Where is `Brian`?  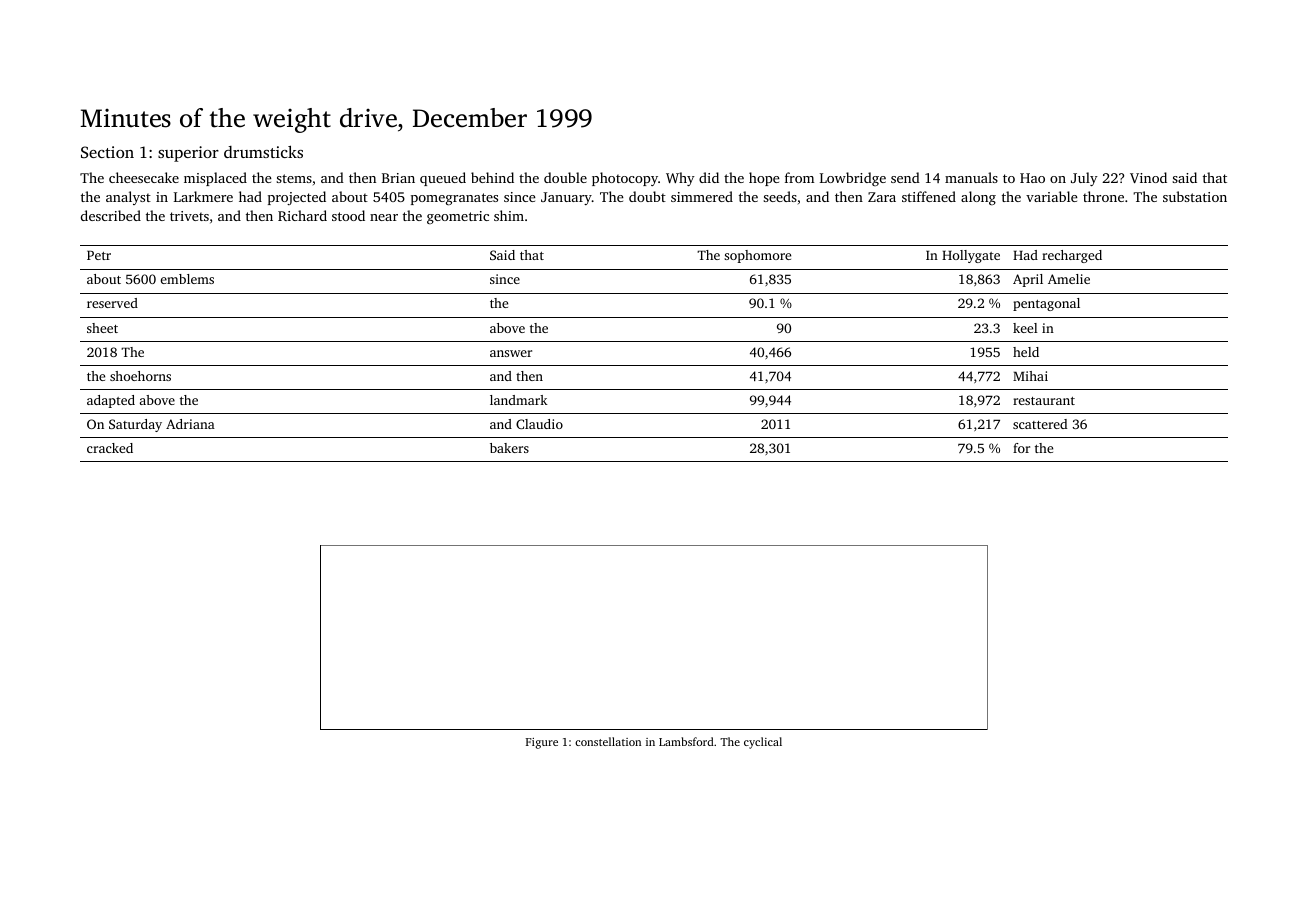 Brian is located at coordinates (398, 178).
